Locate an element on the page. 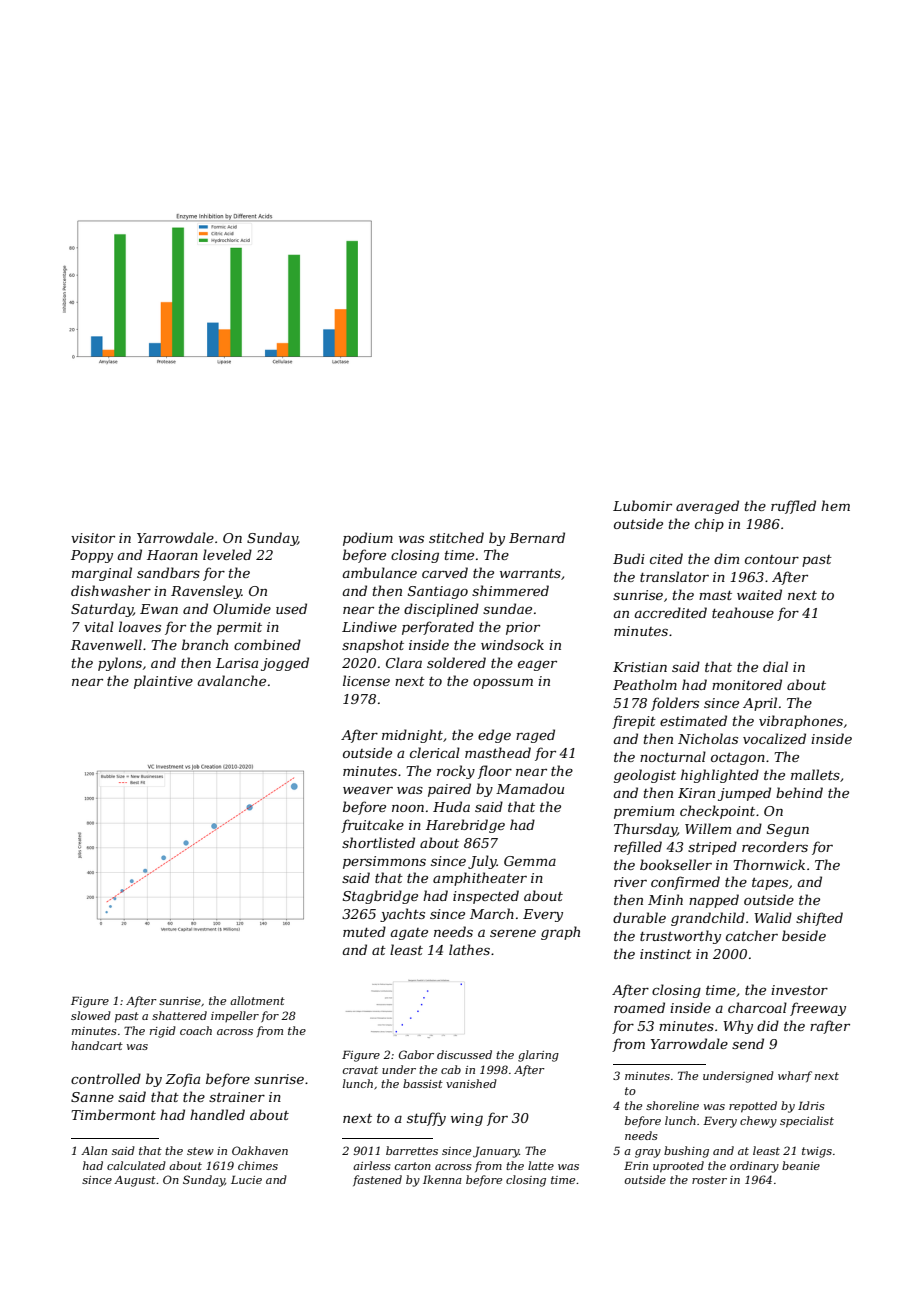  Lubomir is located at coordinates (642, 505).
